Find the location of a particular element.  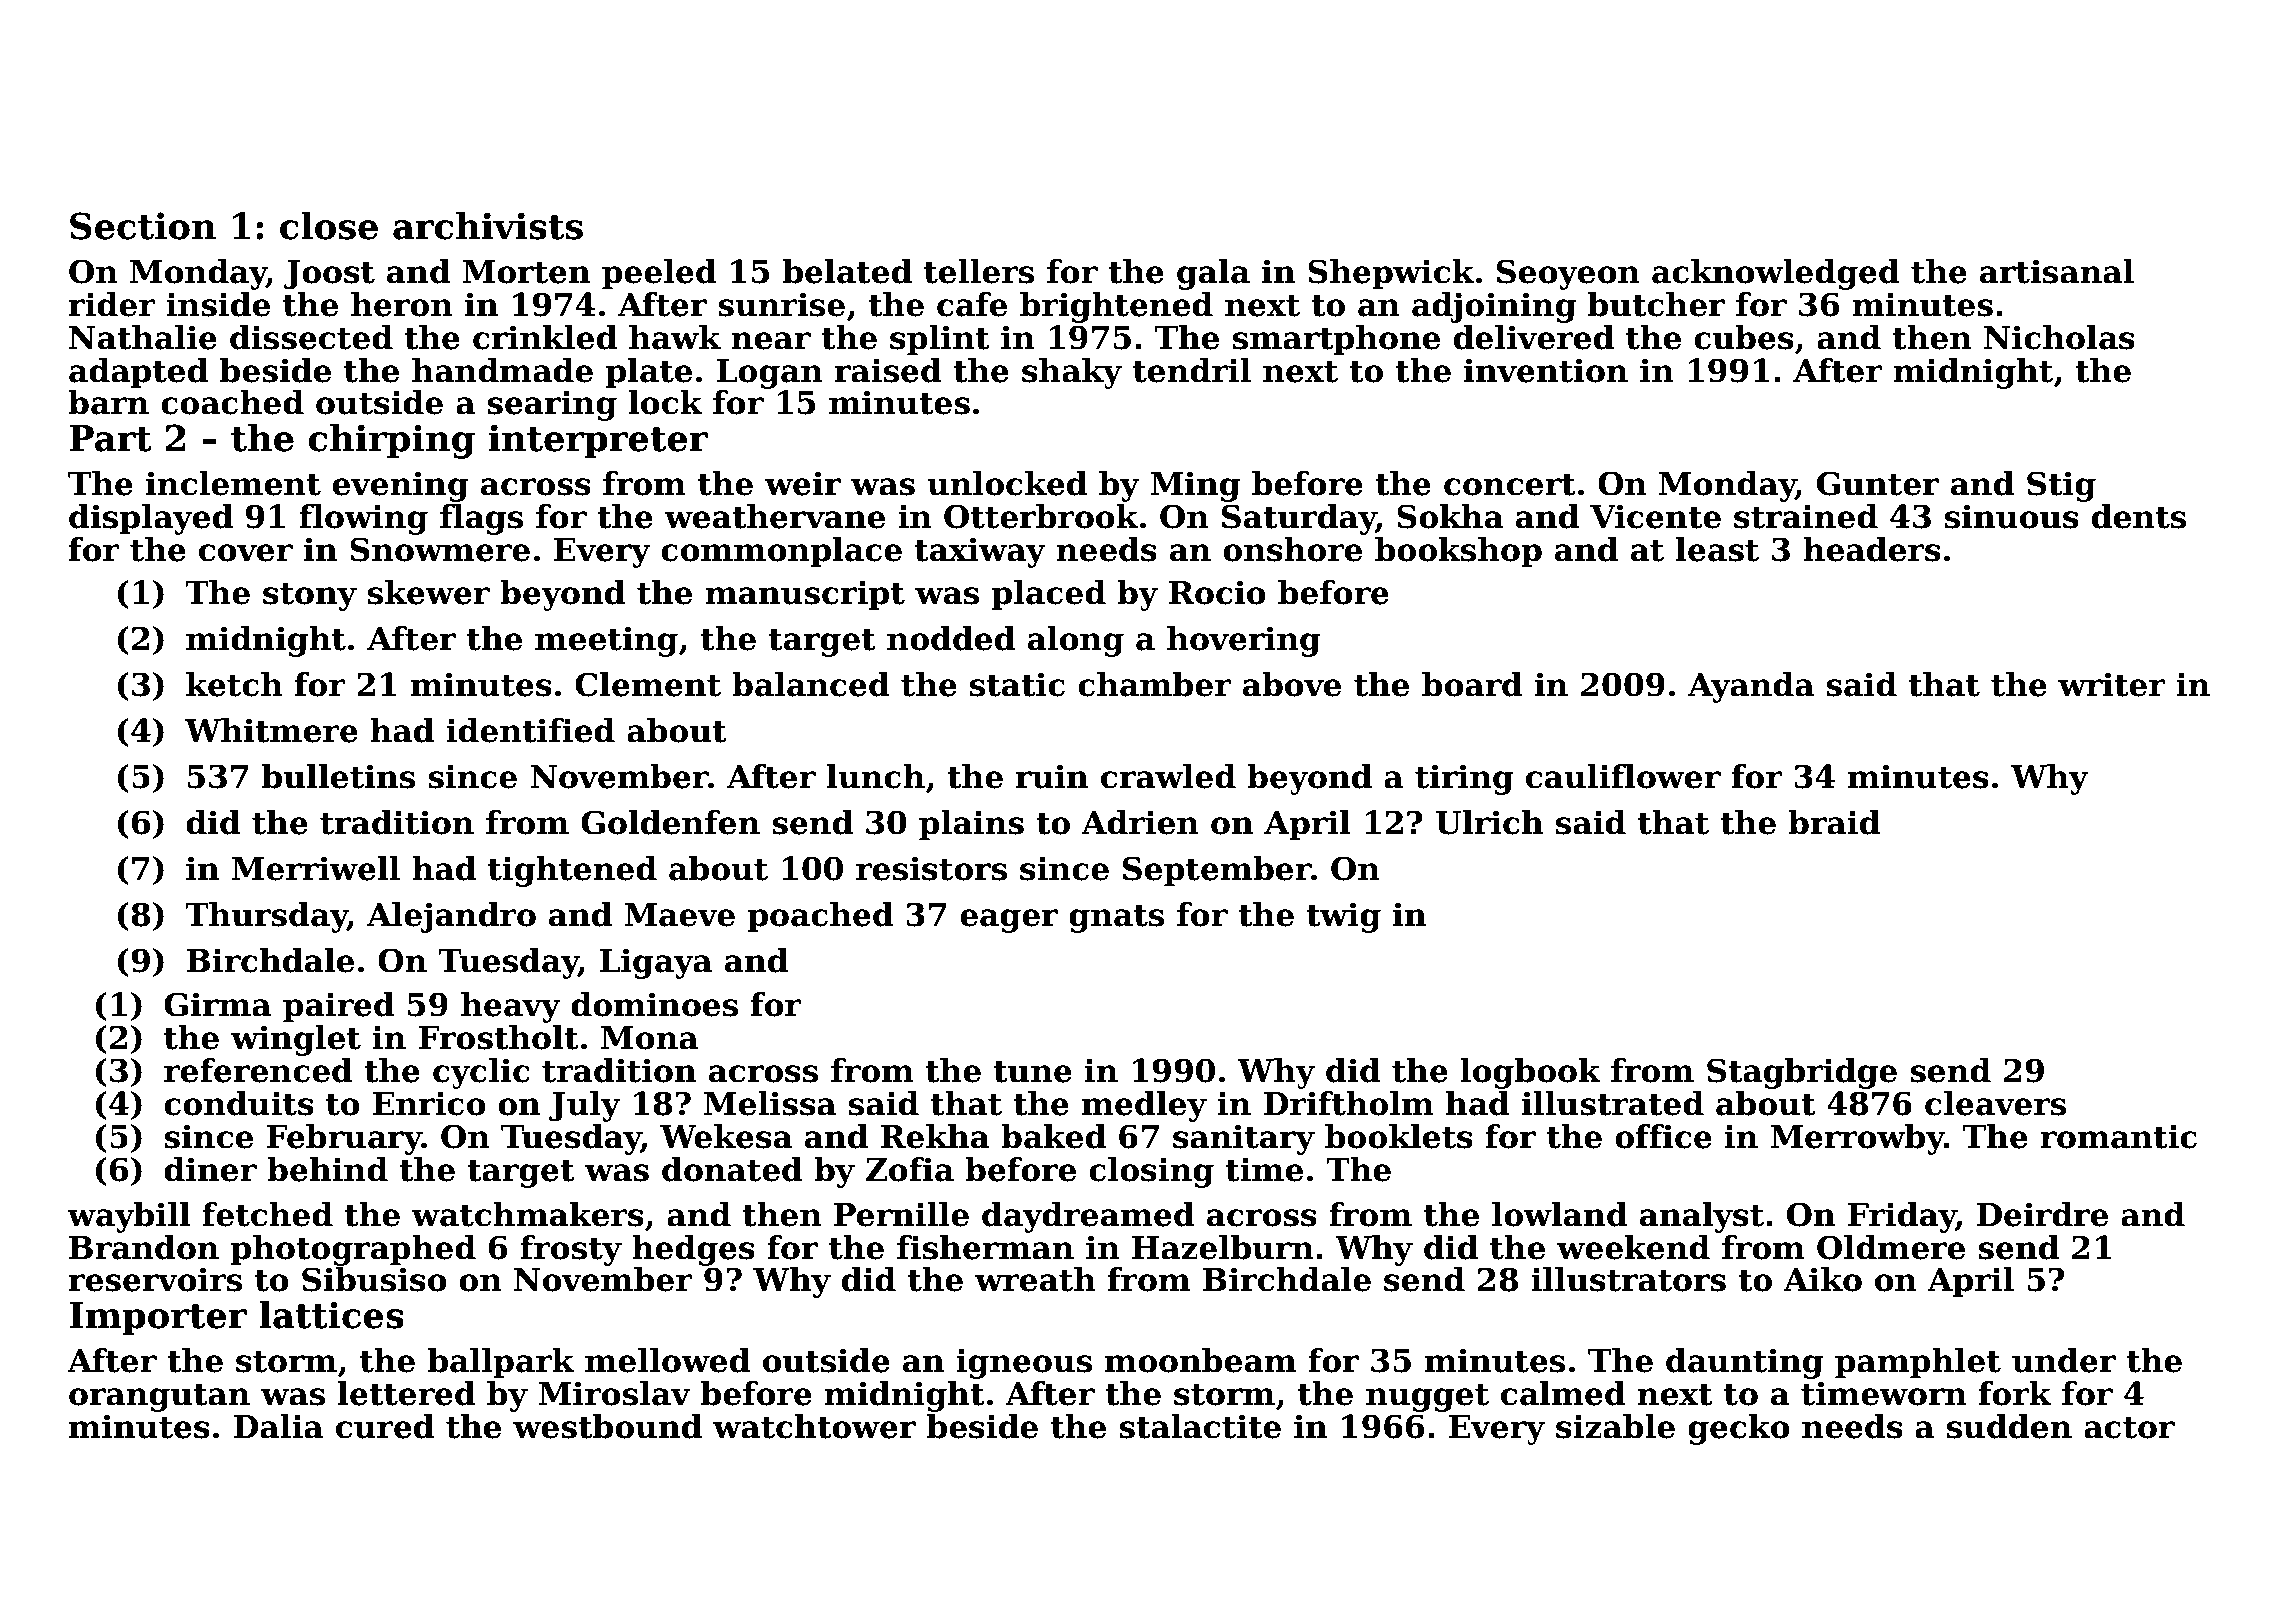

plains is located at coordinates (971, 825).
